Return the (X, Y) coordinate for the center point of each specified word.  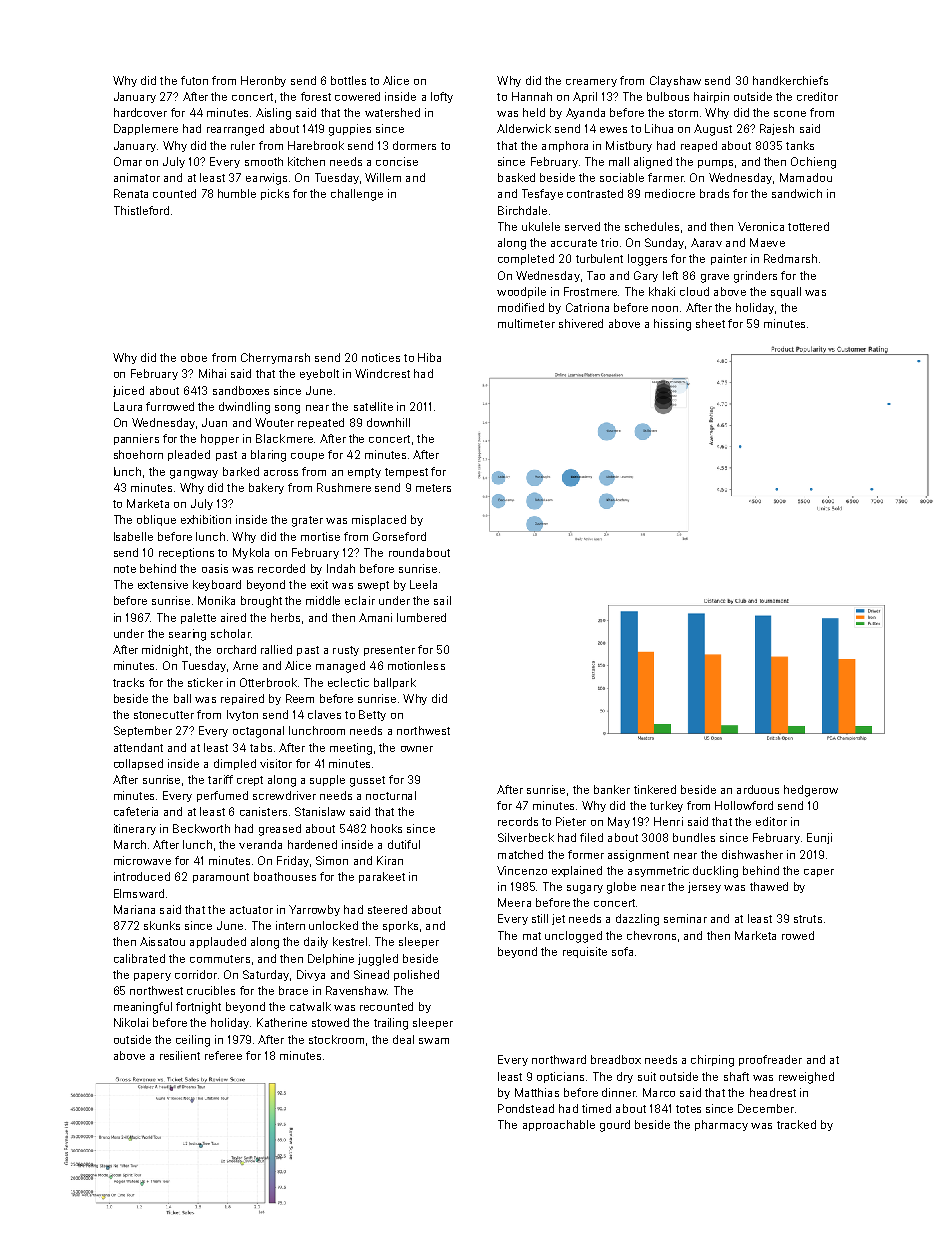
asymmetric (658, 871)
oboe (194, 357)
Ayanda (585, 113)
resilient (180, 1055)
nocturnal (391, 795)
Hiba (429, 357)
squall (786, 292)
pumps (715, 164)
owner (417, 749)
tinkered (655, 789)
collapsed (138, 764)
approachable (559, 1125)
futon (194, 80)
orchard (236, 649)
